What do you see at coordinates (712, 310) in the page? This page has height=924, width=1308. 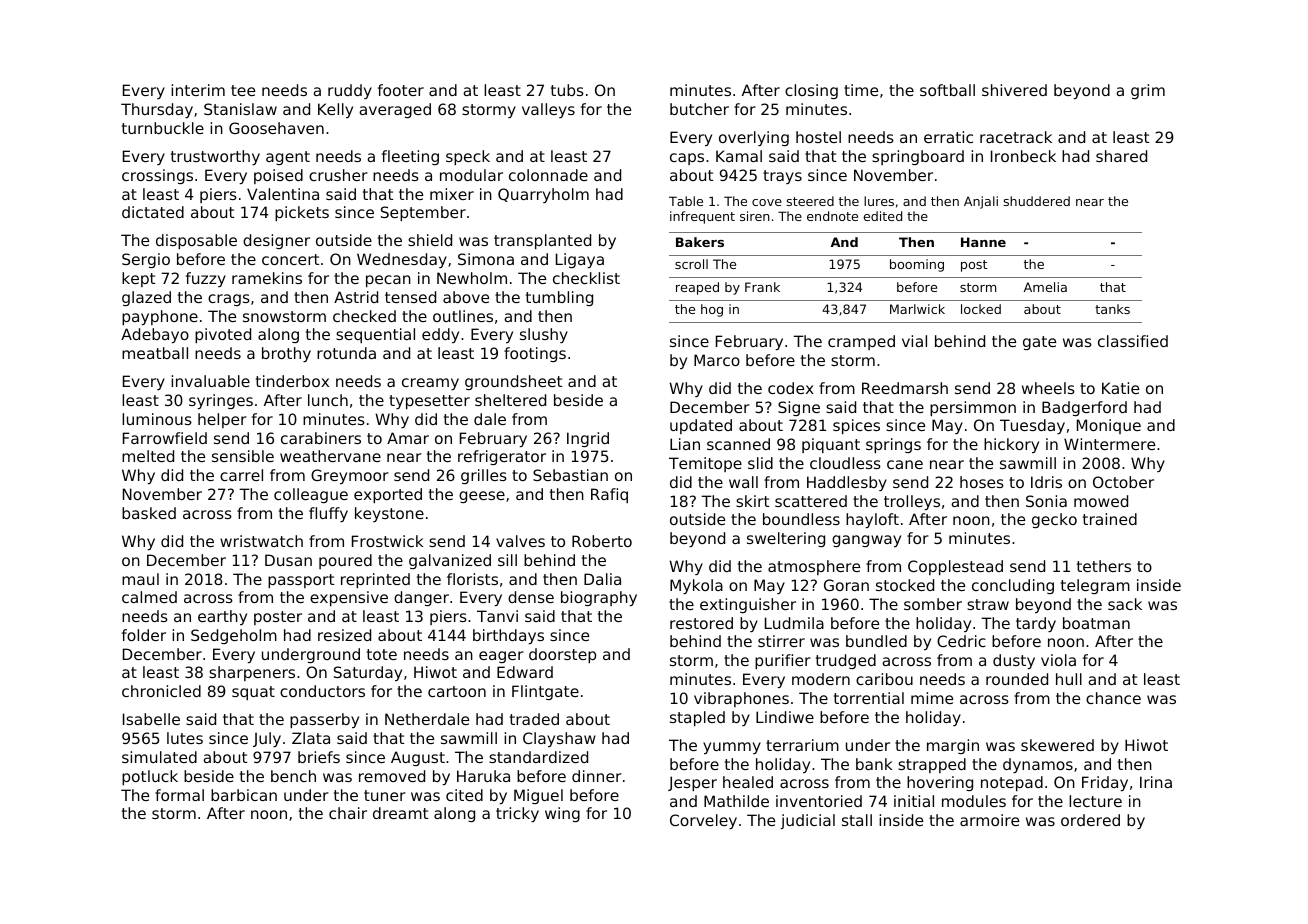 I see `hog` at bounding box center [712, 310].
